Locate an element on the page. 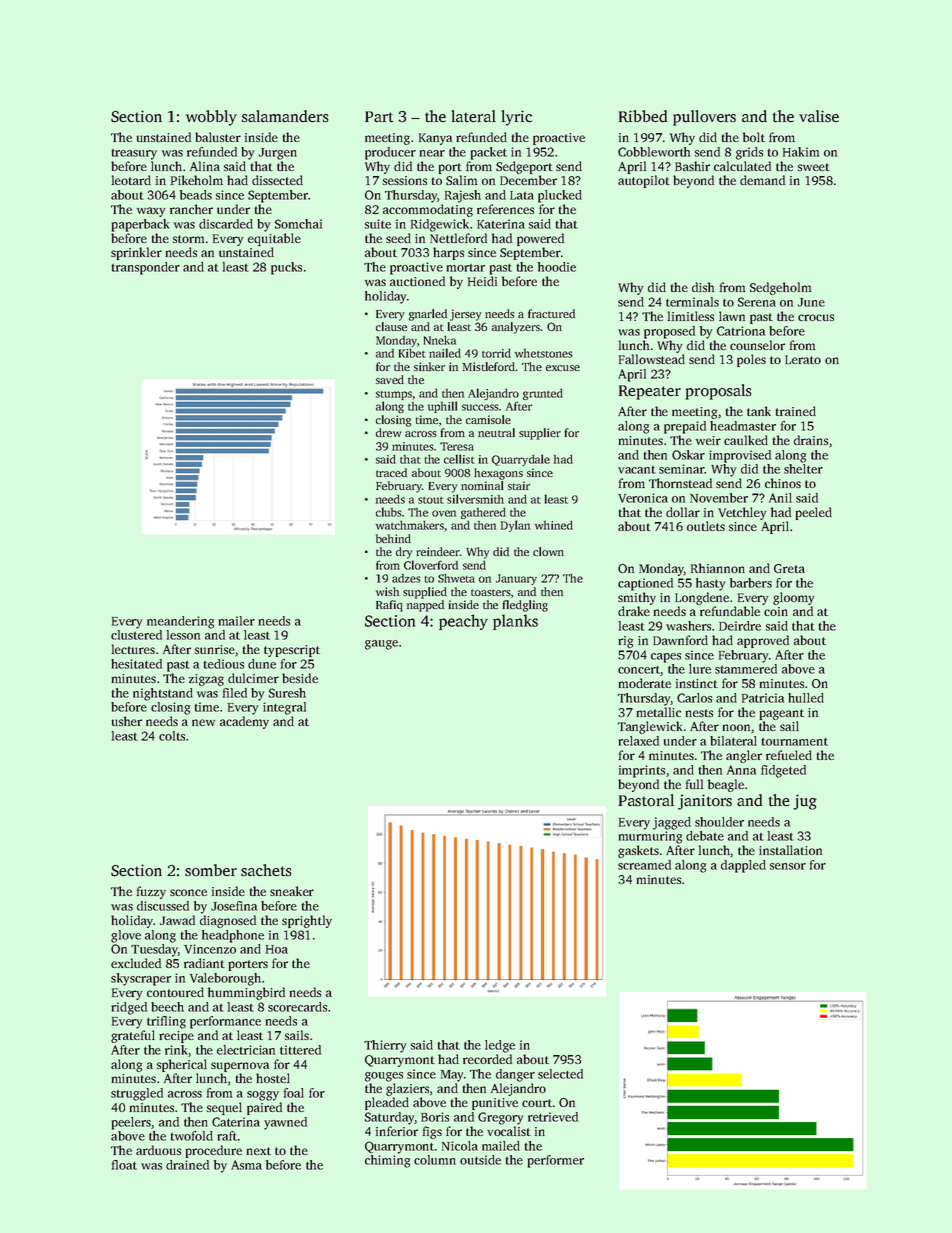 The image size is (952, 1233). Part is located at coordinates (379, 117).
